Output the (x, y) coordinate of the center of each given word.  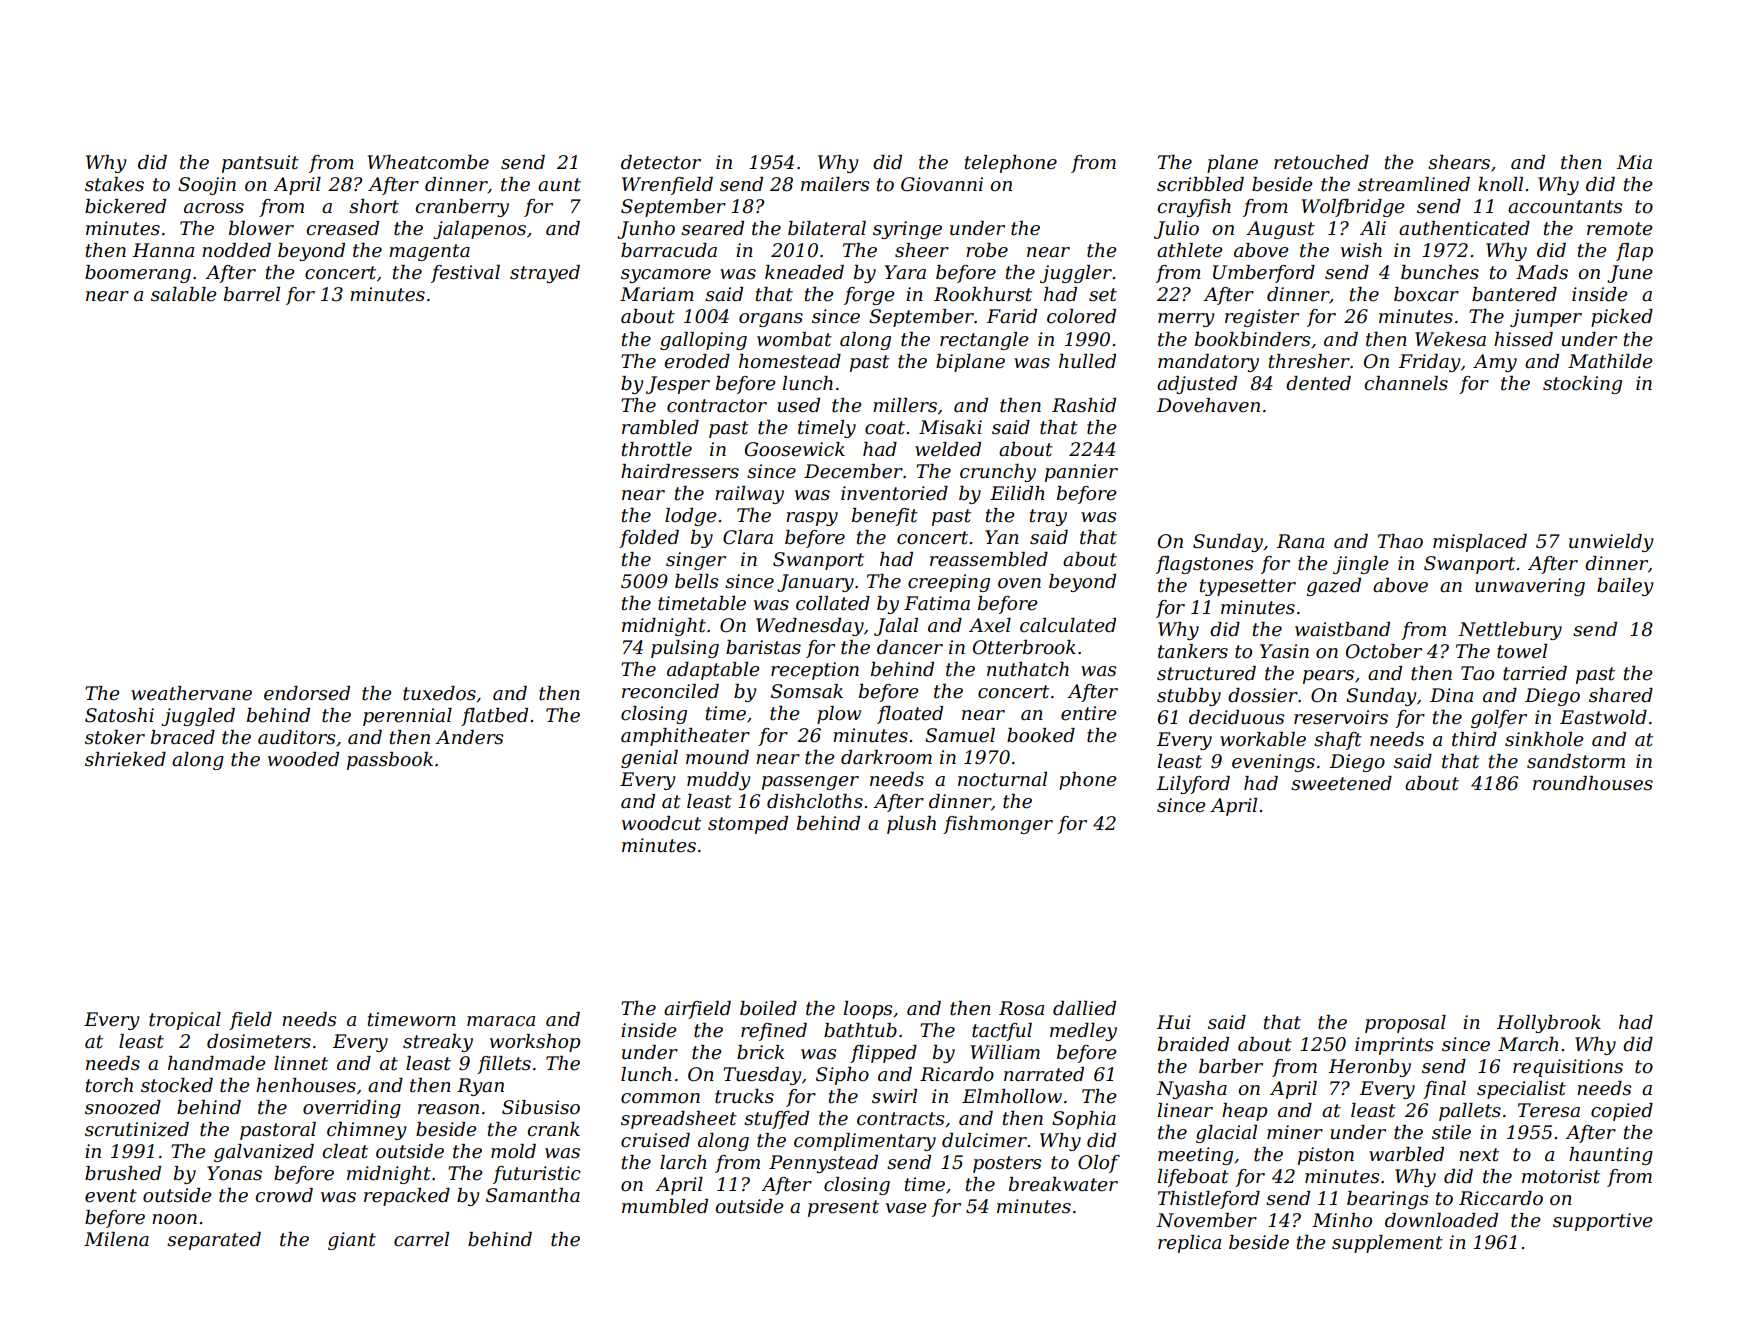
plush (911, 825)
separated (214, 1241)
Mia (1634, 162)
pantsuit (260, 164)
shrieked (125, 759)
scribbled (1200, 184)
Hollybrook (1548, 1024)
